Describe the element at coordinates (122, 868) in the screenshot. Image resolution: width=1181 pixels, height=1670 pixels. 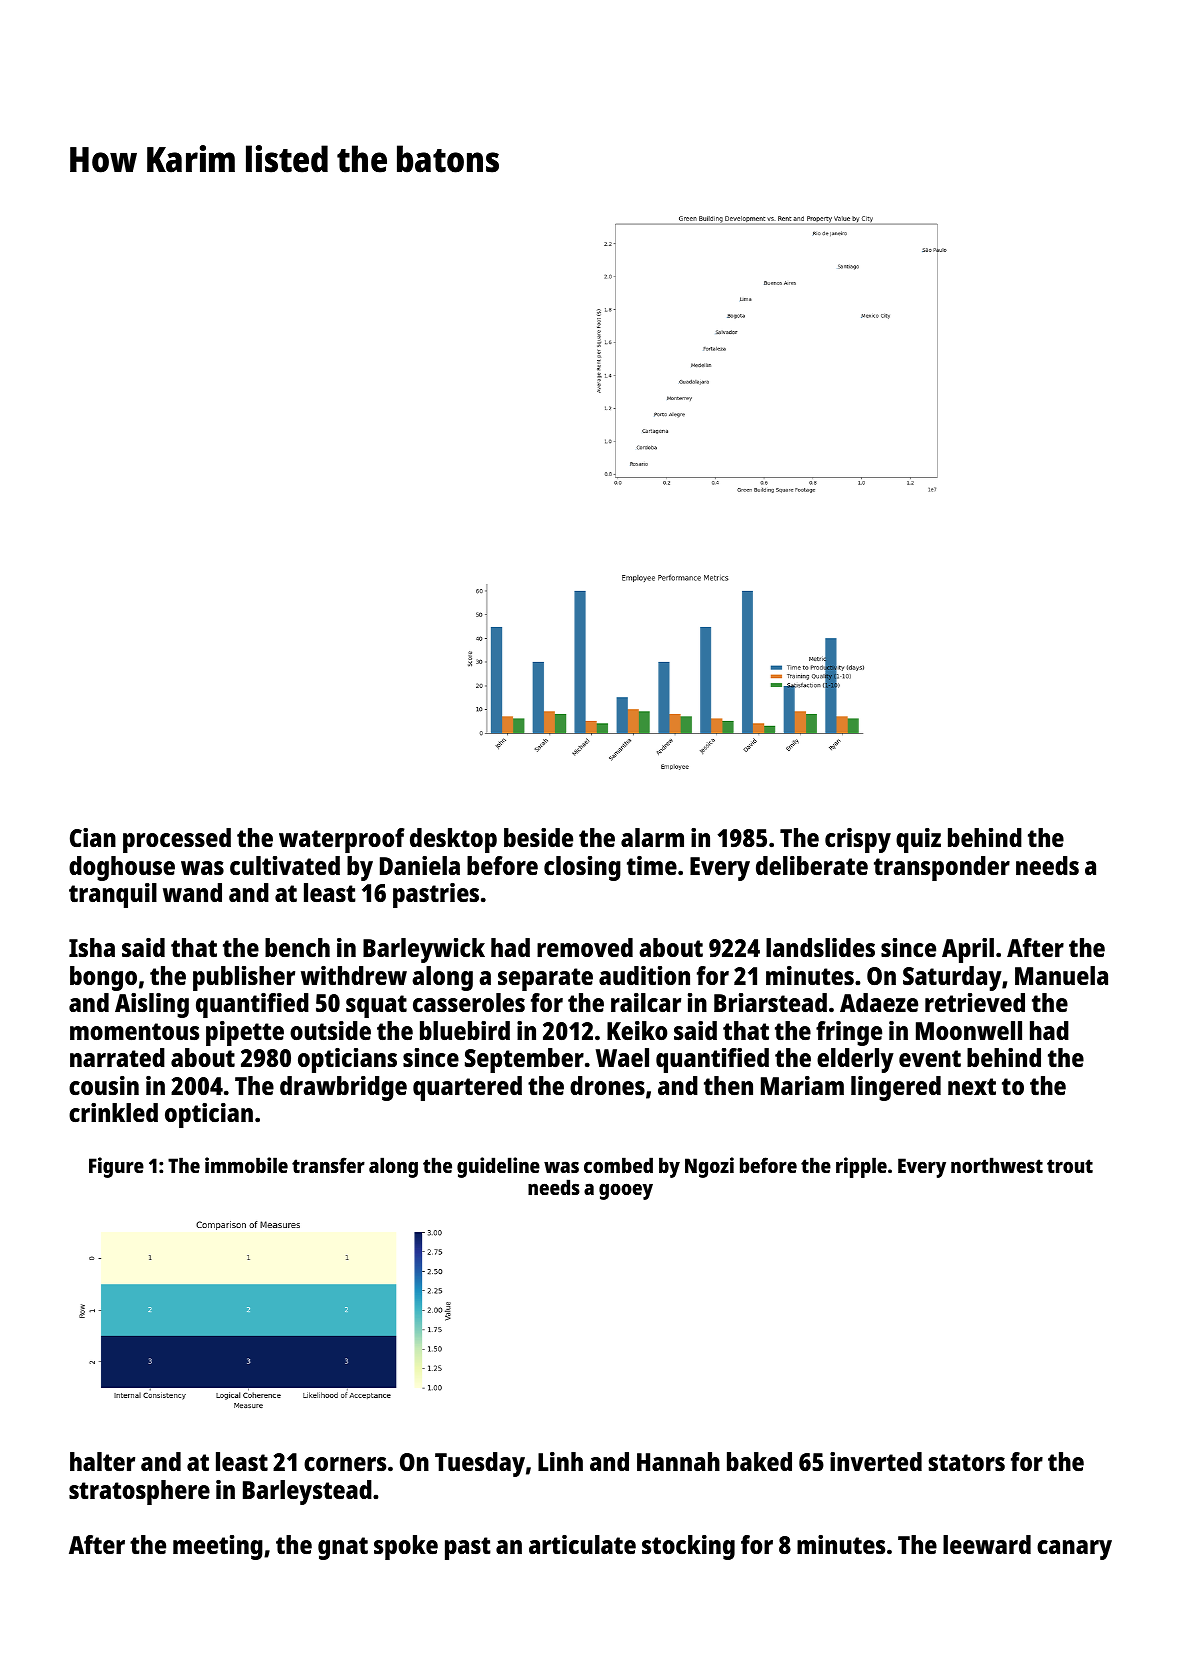
I see `doghouse` at that location.
